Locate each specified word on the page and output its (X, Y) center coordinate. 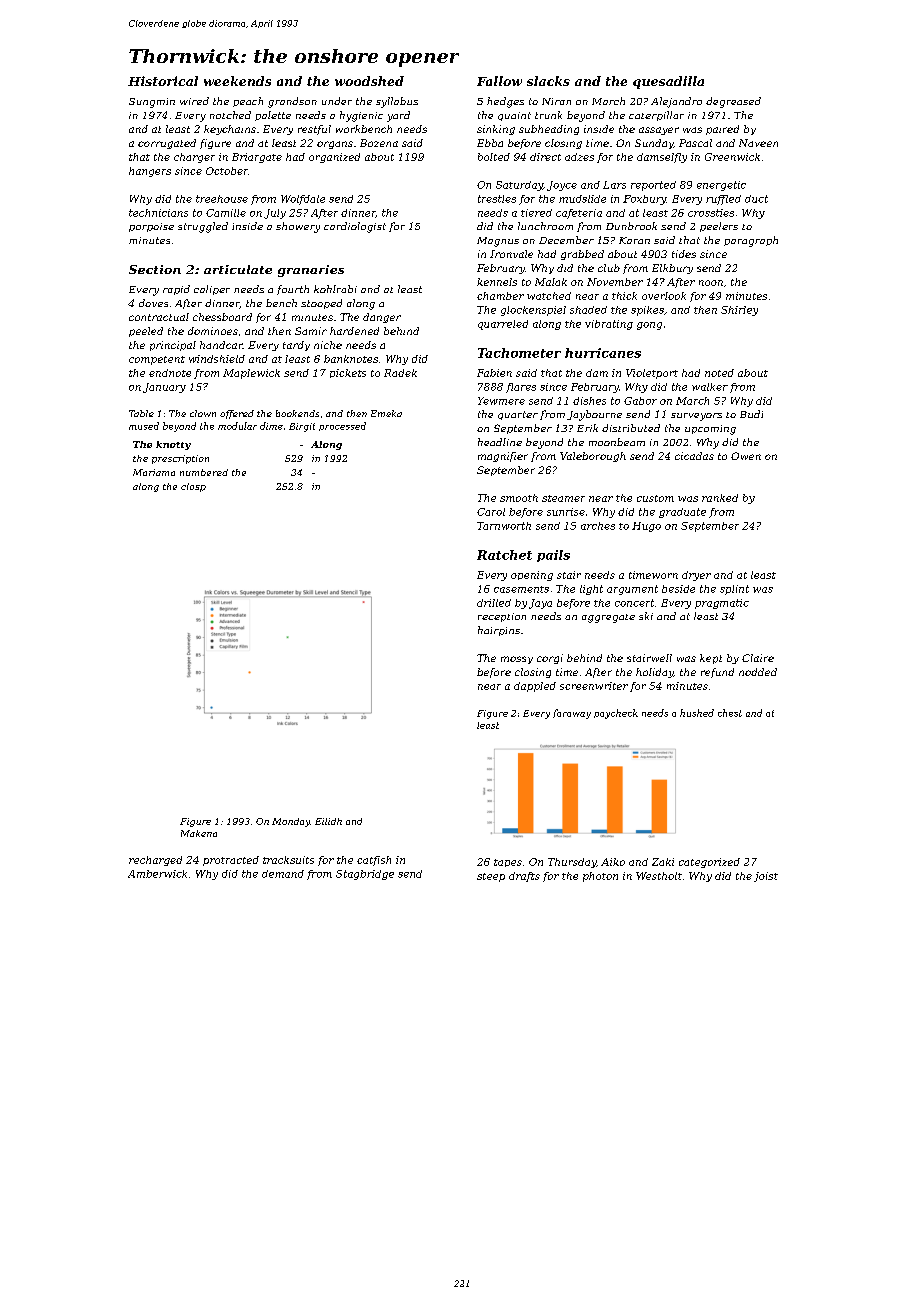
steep (491, 877)
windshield (217, 359)
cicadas (694, 456)
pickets (348, 373)
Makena (199, 833)
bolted (494, 157)
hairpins (499, 631)
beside (678, 589)
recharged (155, 861)
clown (203, 413)
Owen (746, 456)
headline (500, 442)
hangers (150, 172)
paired (722, 130)
